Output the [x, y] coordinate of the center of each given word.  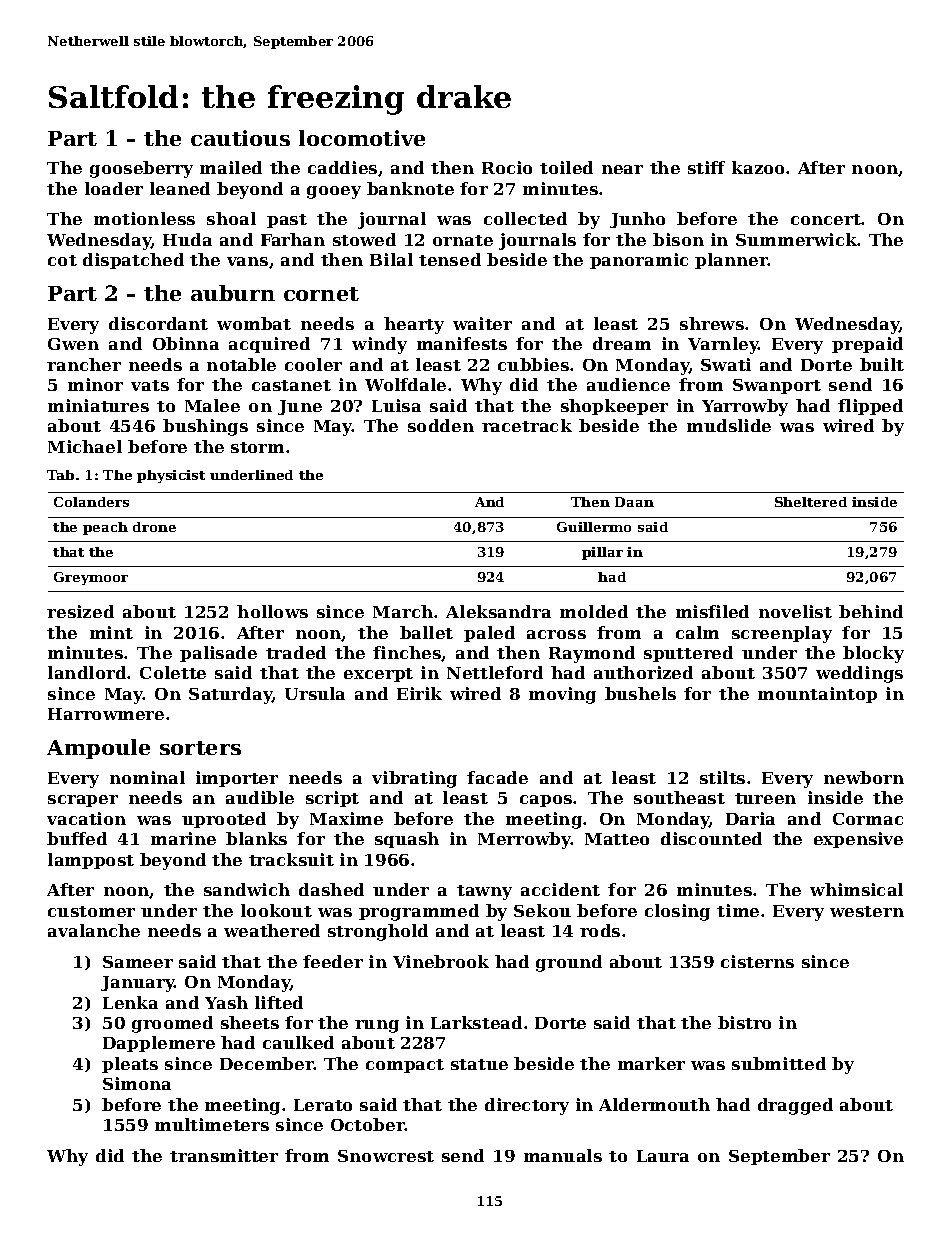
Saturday [230, 695]
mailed [231, 167]
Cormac [868, 819]
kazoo [758, 167]
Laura [663, 1156]
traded [296, 652]
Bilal [391, 259]
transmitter [224, 1155]
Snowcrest [386, 1156]
